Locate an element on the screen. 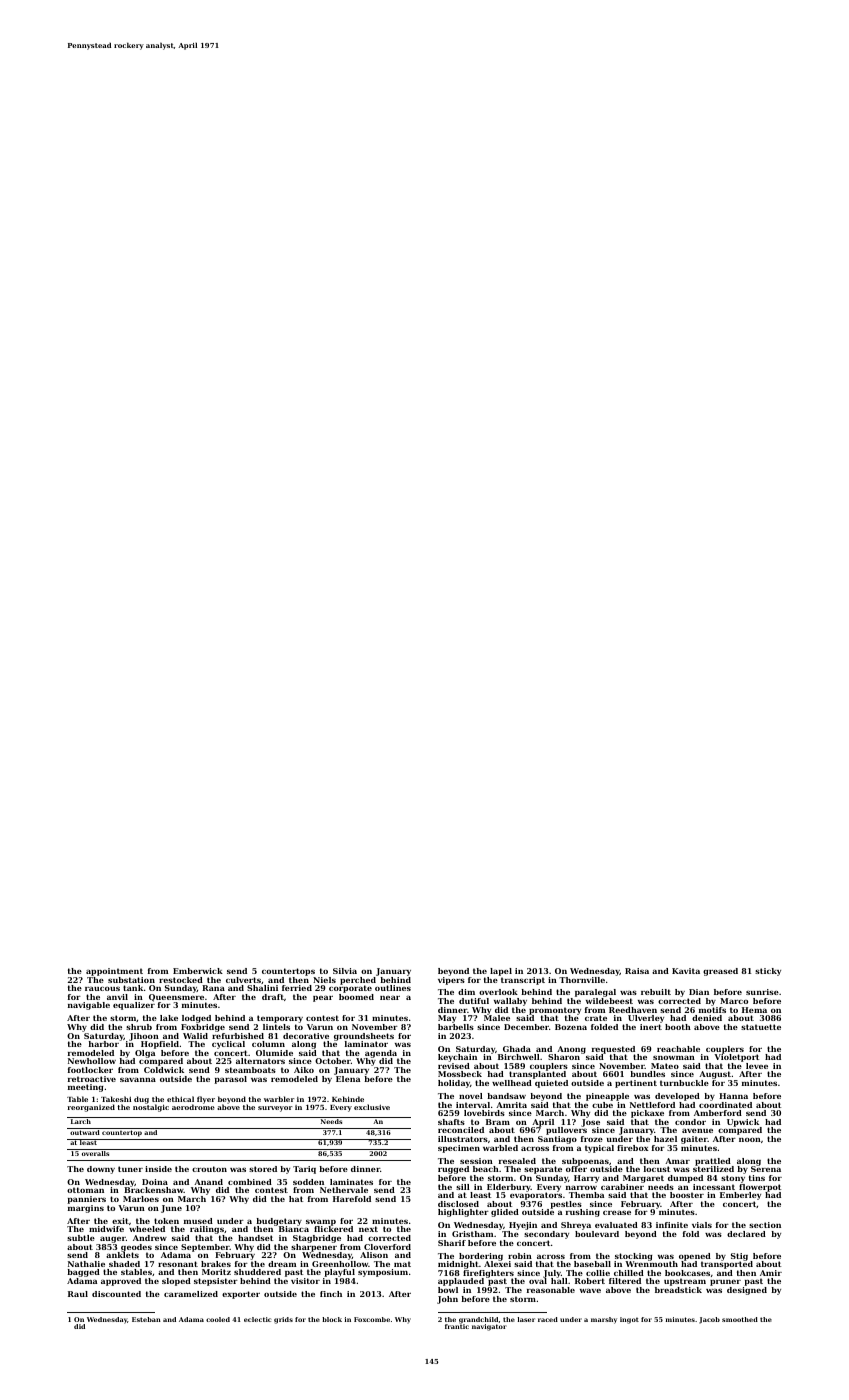 This screenshot has height=1400, width=849. lapel is located at coordinates (501, 972).
